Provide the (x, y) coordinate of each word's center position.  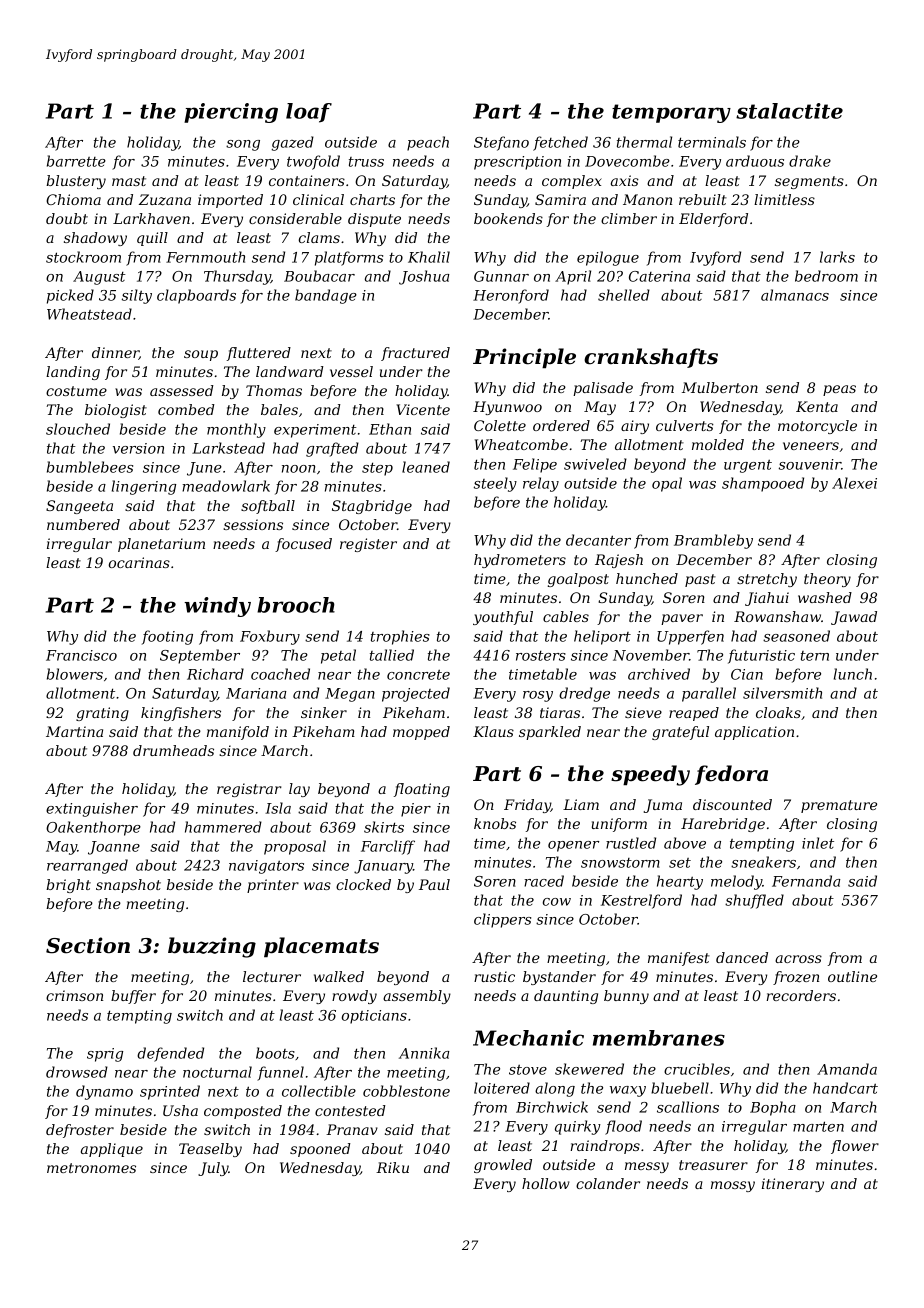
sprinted (170, 1092)
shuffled (754, 901)
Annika (424, 1053)
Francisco (81, 655)
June (204, 469)
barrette (76, 161)
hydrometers (520, 561)
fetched (560, 143)
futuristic (761, 656)
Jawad (854, 618)
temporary (671, 113)
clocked (363, 884)
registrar (249, 790)
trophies (400, 637)
